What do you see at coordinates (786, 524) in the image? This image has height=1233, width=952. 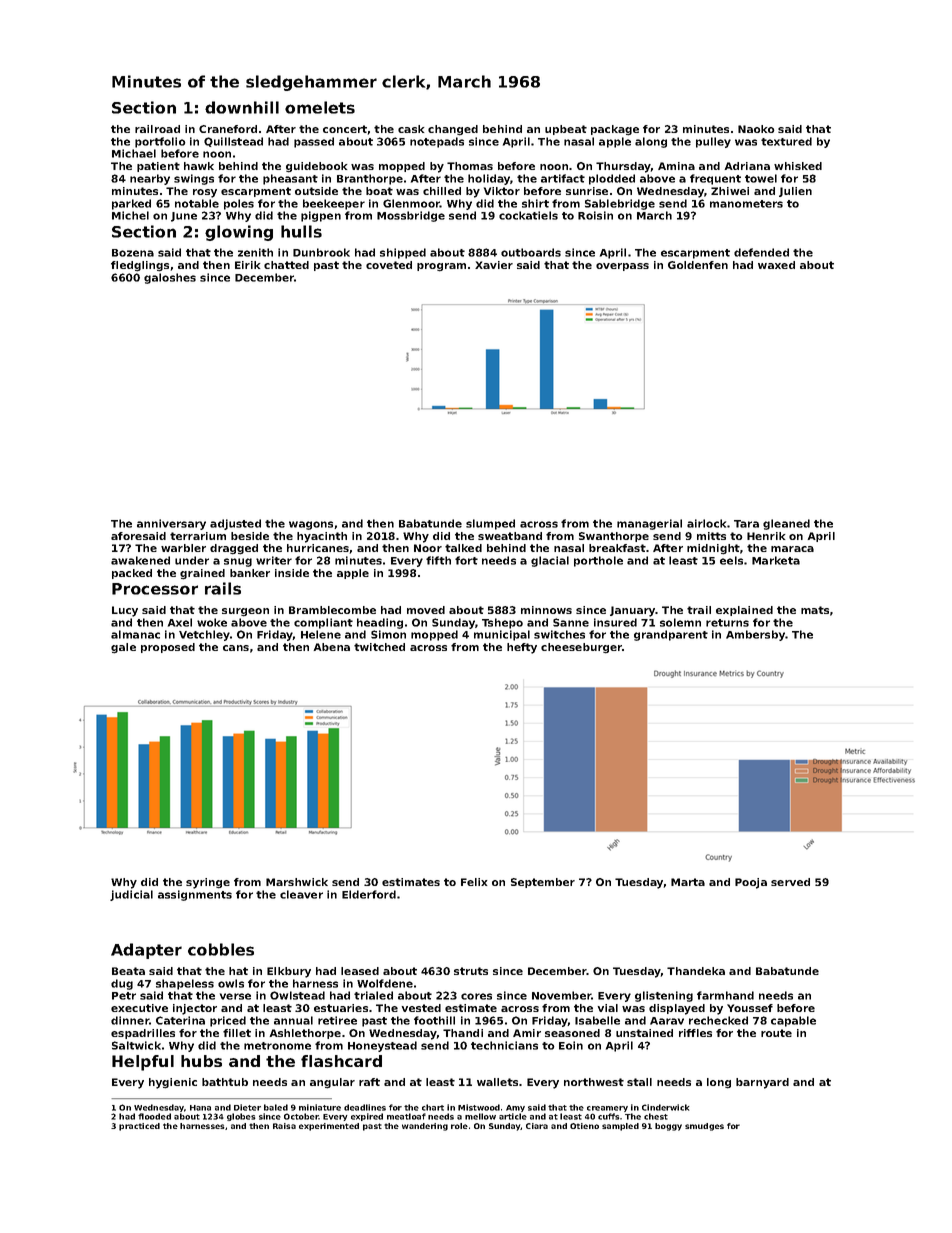 I see `gleaned` at bounding box center [786, 524].
